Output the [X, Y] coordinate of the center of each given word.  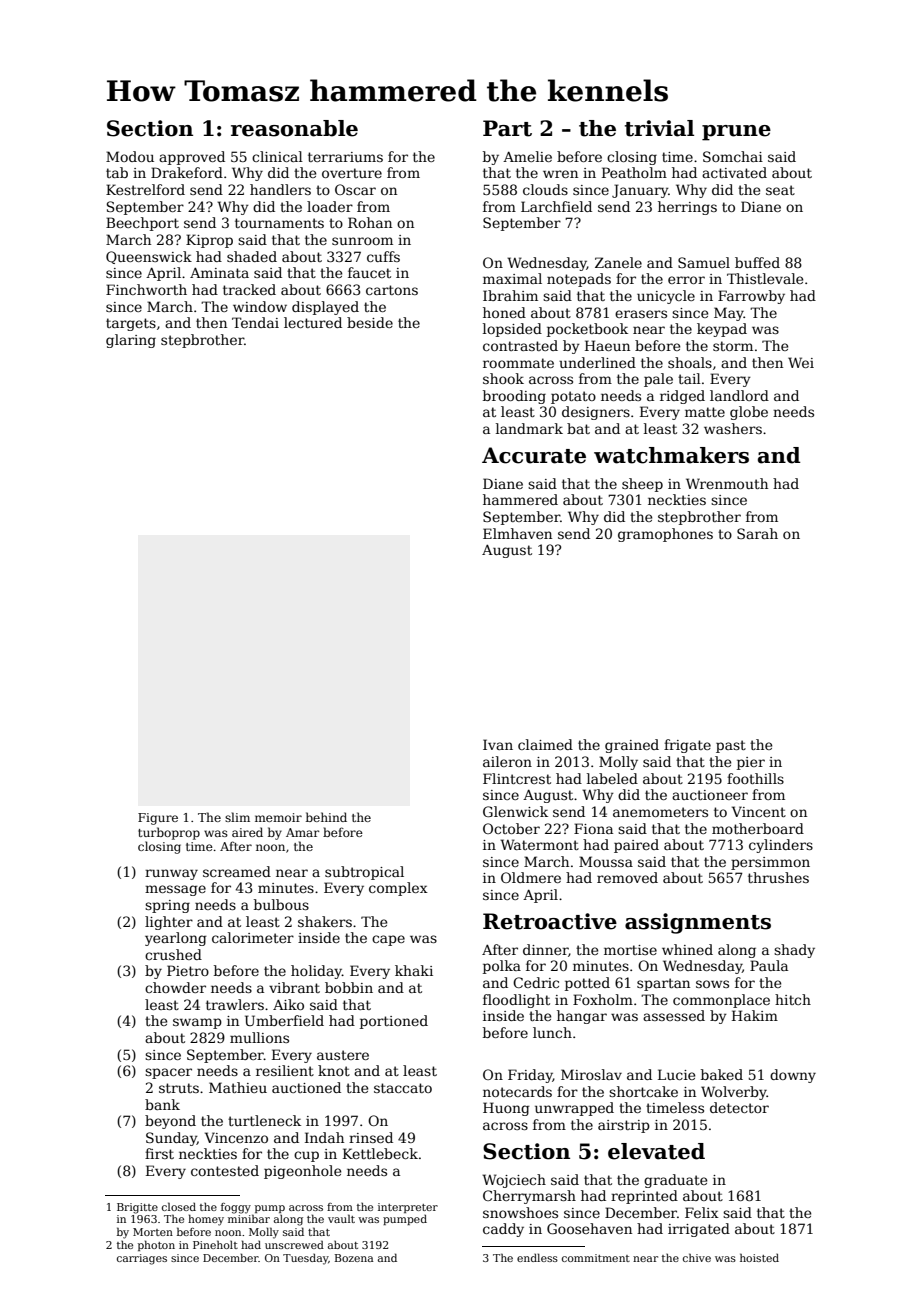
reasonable [294, 128]
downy [793, 1076]
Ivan [498, 744]
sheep [642, 485]
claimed [545, 744]
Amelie [527, 156]
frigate [687, 746]
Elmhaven [517, 533]
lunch [552, 1032]
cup [306, 1156]
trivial [659, 128]
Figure [158, 819]
